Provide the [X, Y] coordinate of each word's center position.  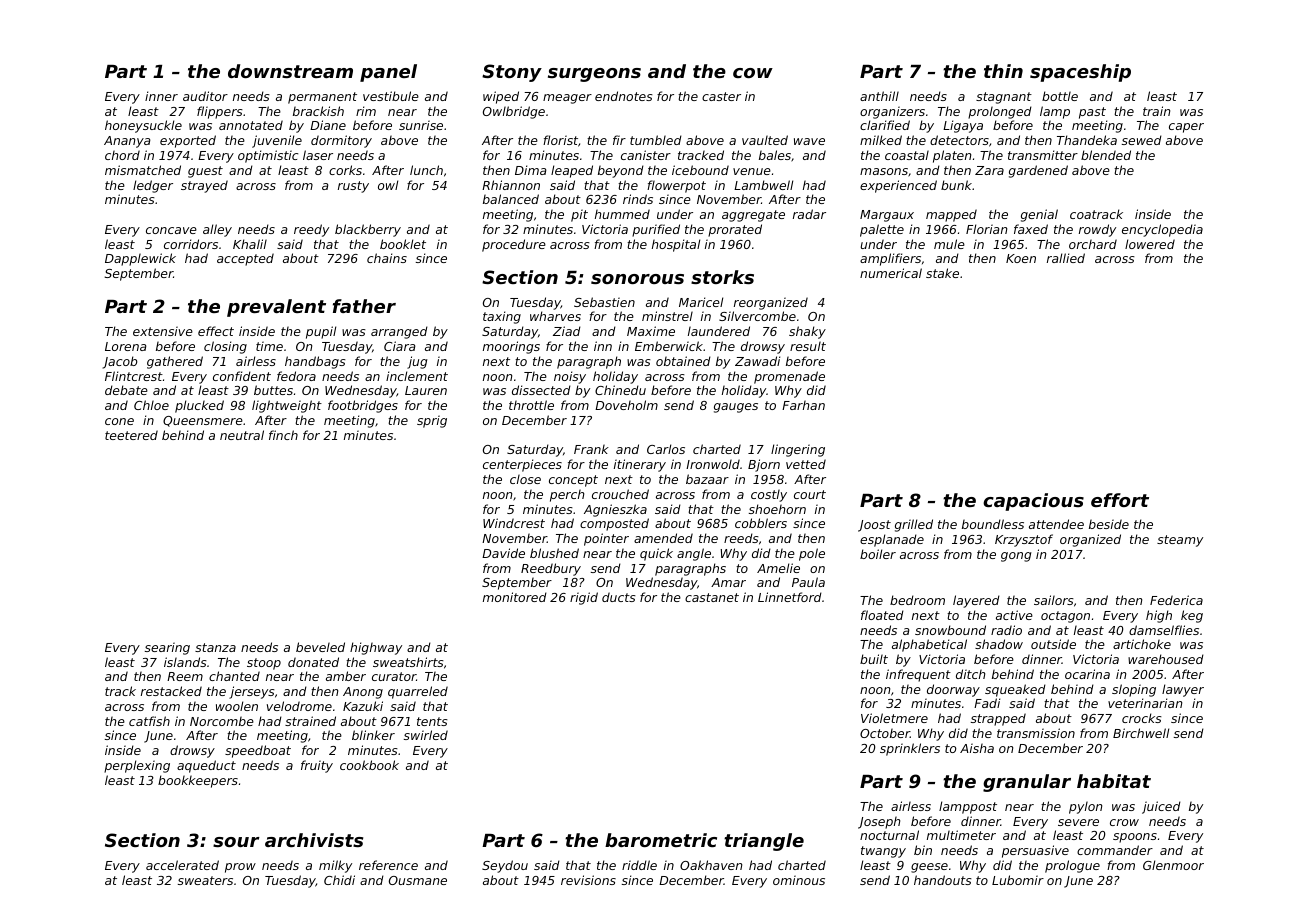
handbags [315, 362]
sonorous [637, 279]
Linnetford [790, 597]
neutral [242, 435]
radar [809, 214]
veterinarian [1145, 703]
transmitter [1043, 155]
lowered [1150, 244]
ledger [153, 186]
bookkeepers [198, 781]
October [885, 733]
